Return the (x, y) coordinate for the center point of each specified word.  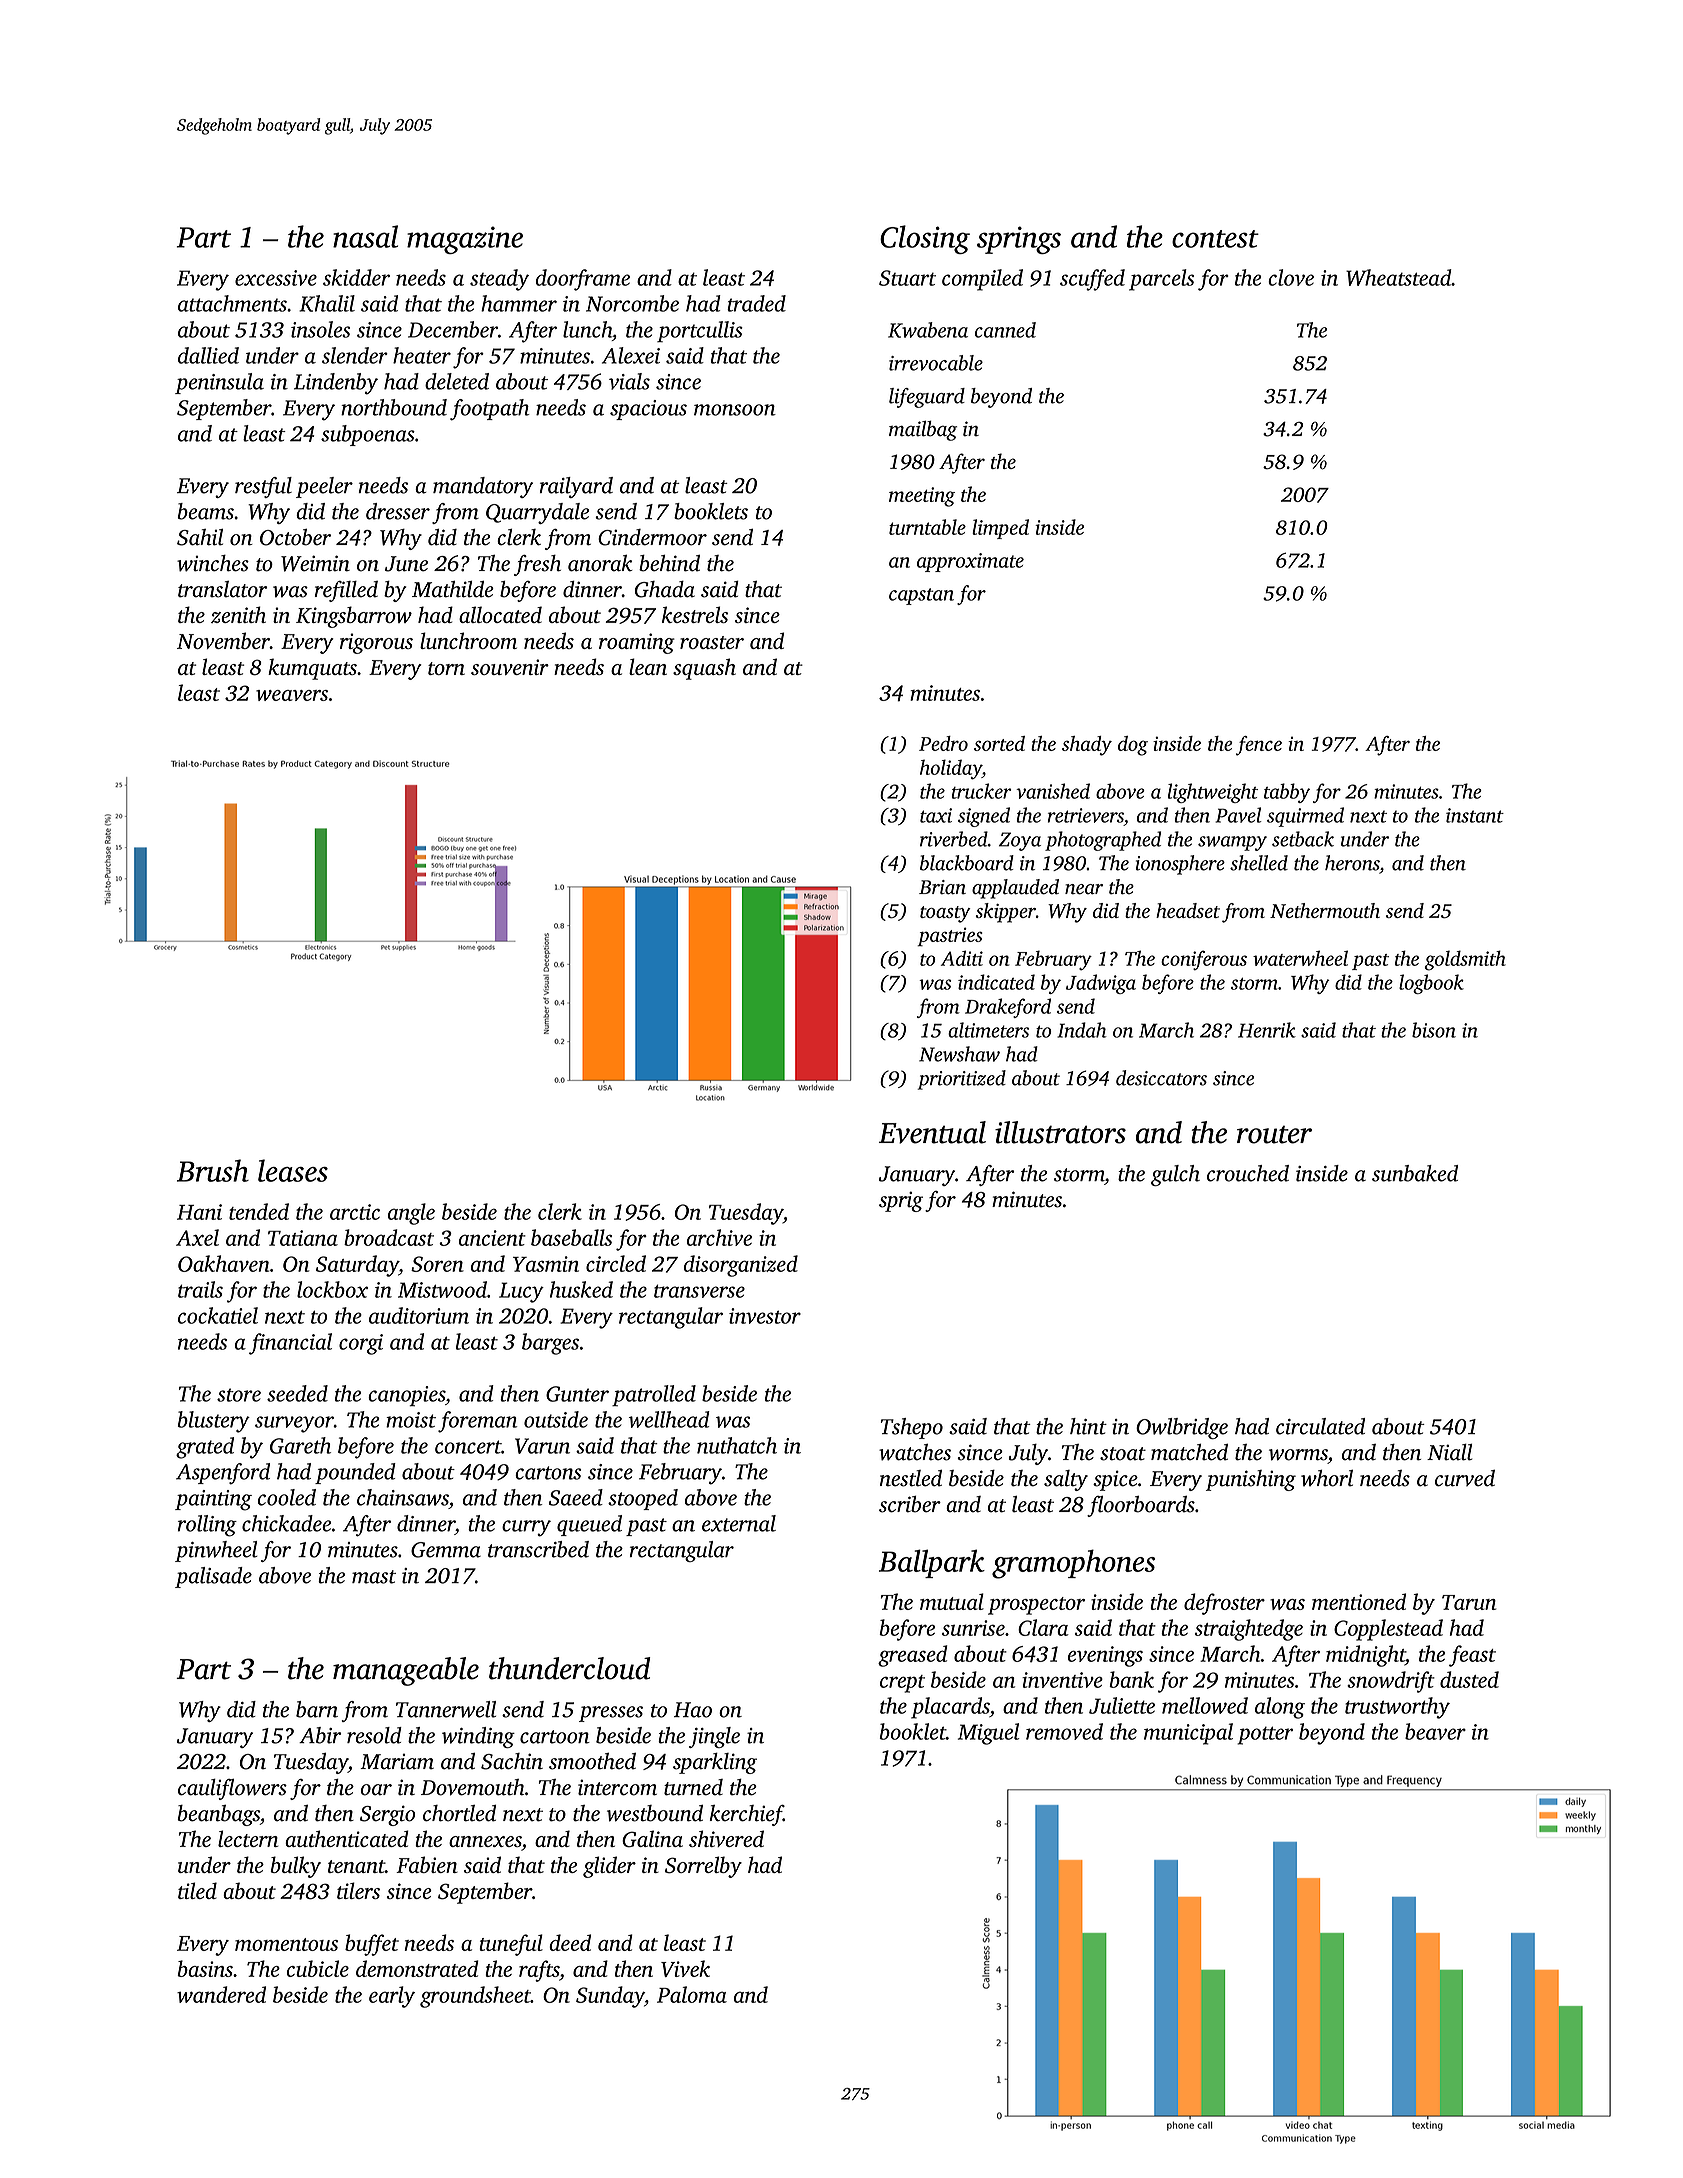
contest (1215, 239)
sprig (901, 1201)
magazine (465, 240)
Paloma (692, 1994)
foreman (477, 1422)
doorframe (583, 280)
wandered (221, 1994)
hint (1088, 1426)
